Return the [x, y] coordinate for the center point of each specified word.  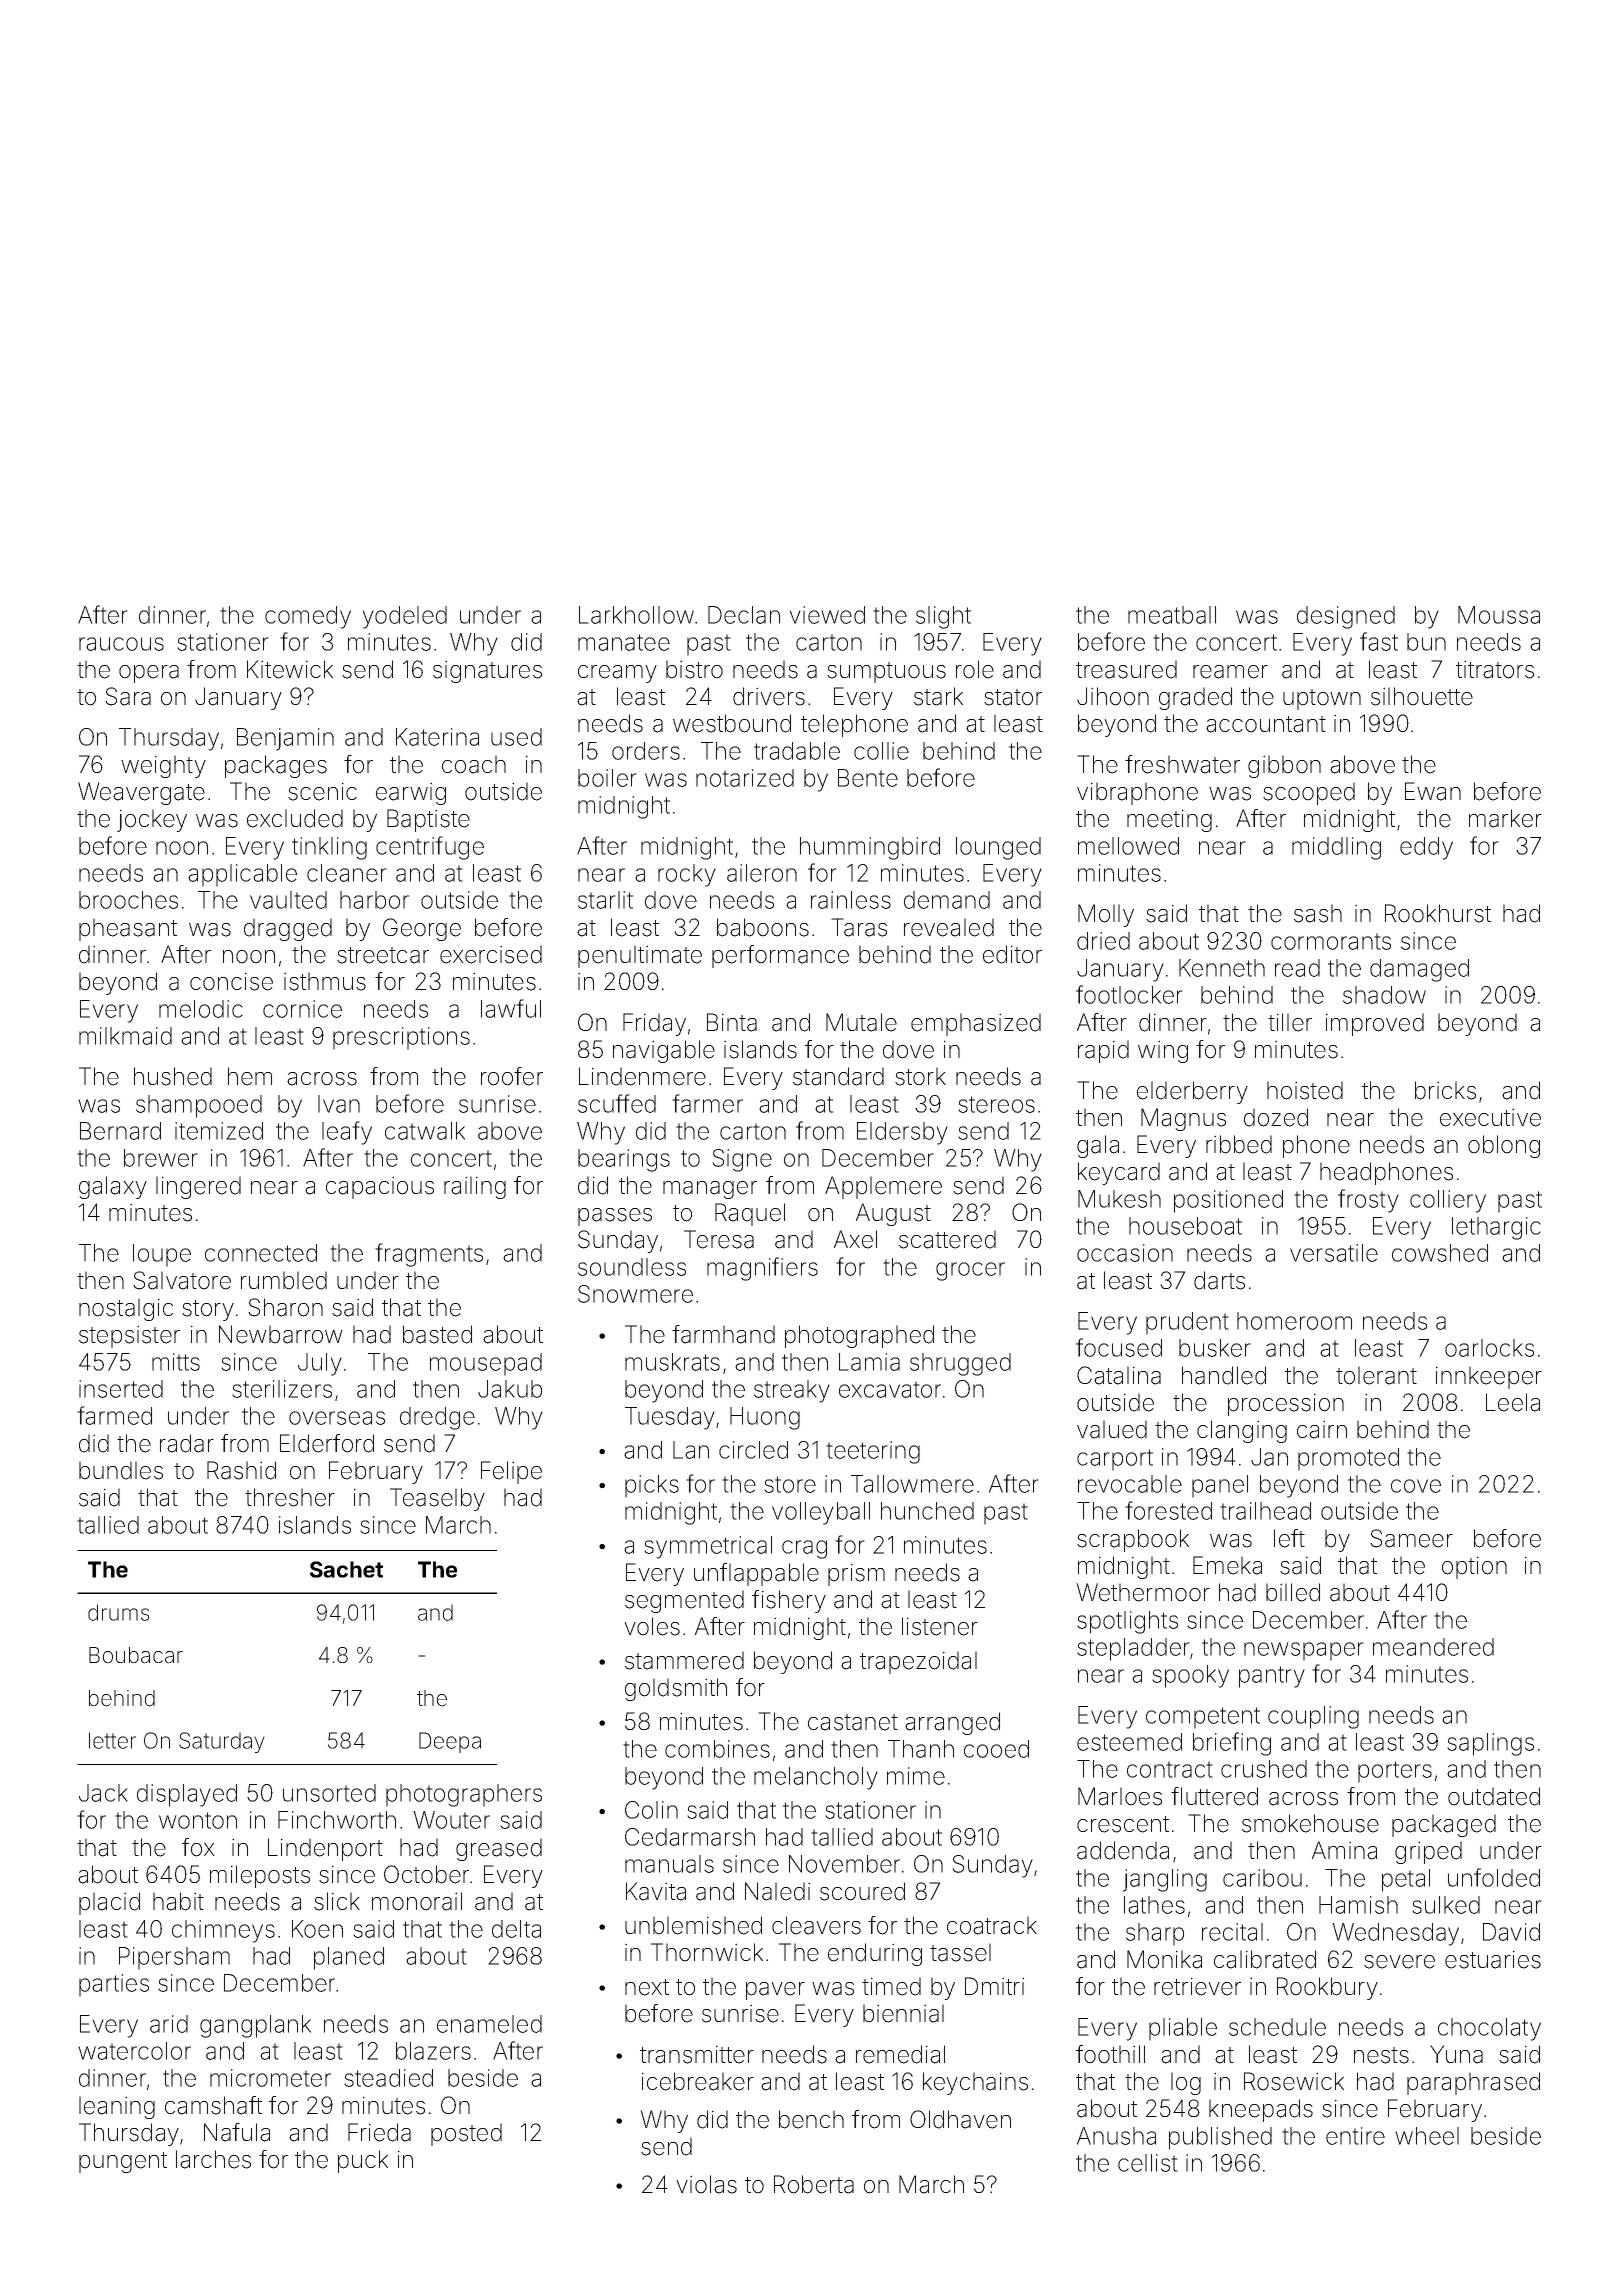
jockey [152, 820]
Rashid [241, 1470]
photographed [859, 1336]
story [208, 1310]
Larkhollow [636, 615]
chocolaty [1489, 2029]
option [1474, 1567]
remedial [900, 2054]
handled [1224, 1375]
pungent [123, 2162]
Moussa [1499, 615]
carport [1115, 1460]
